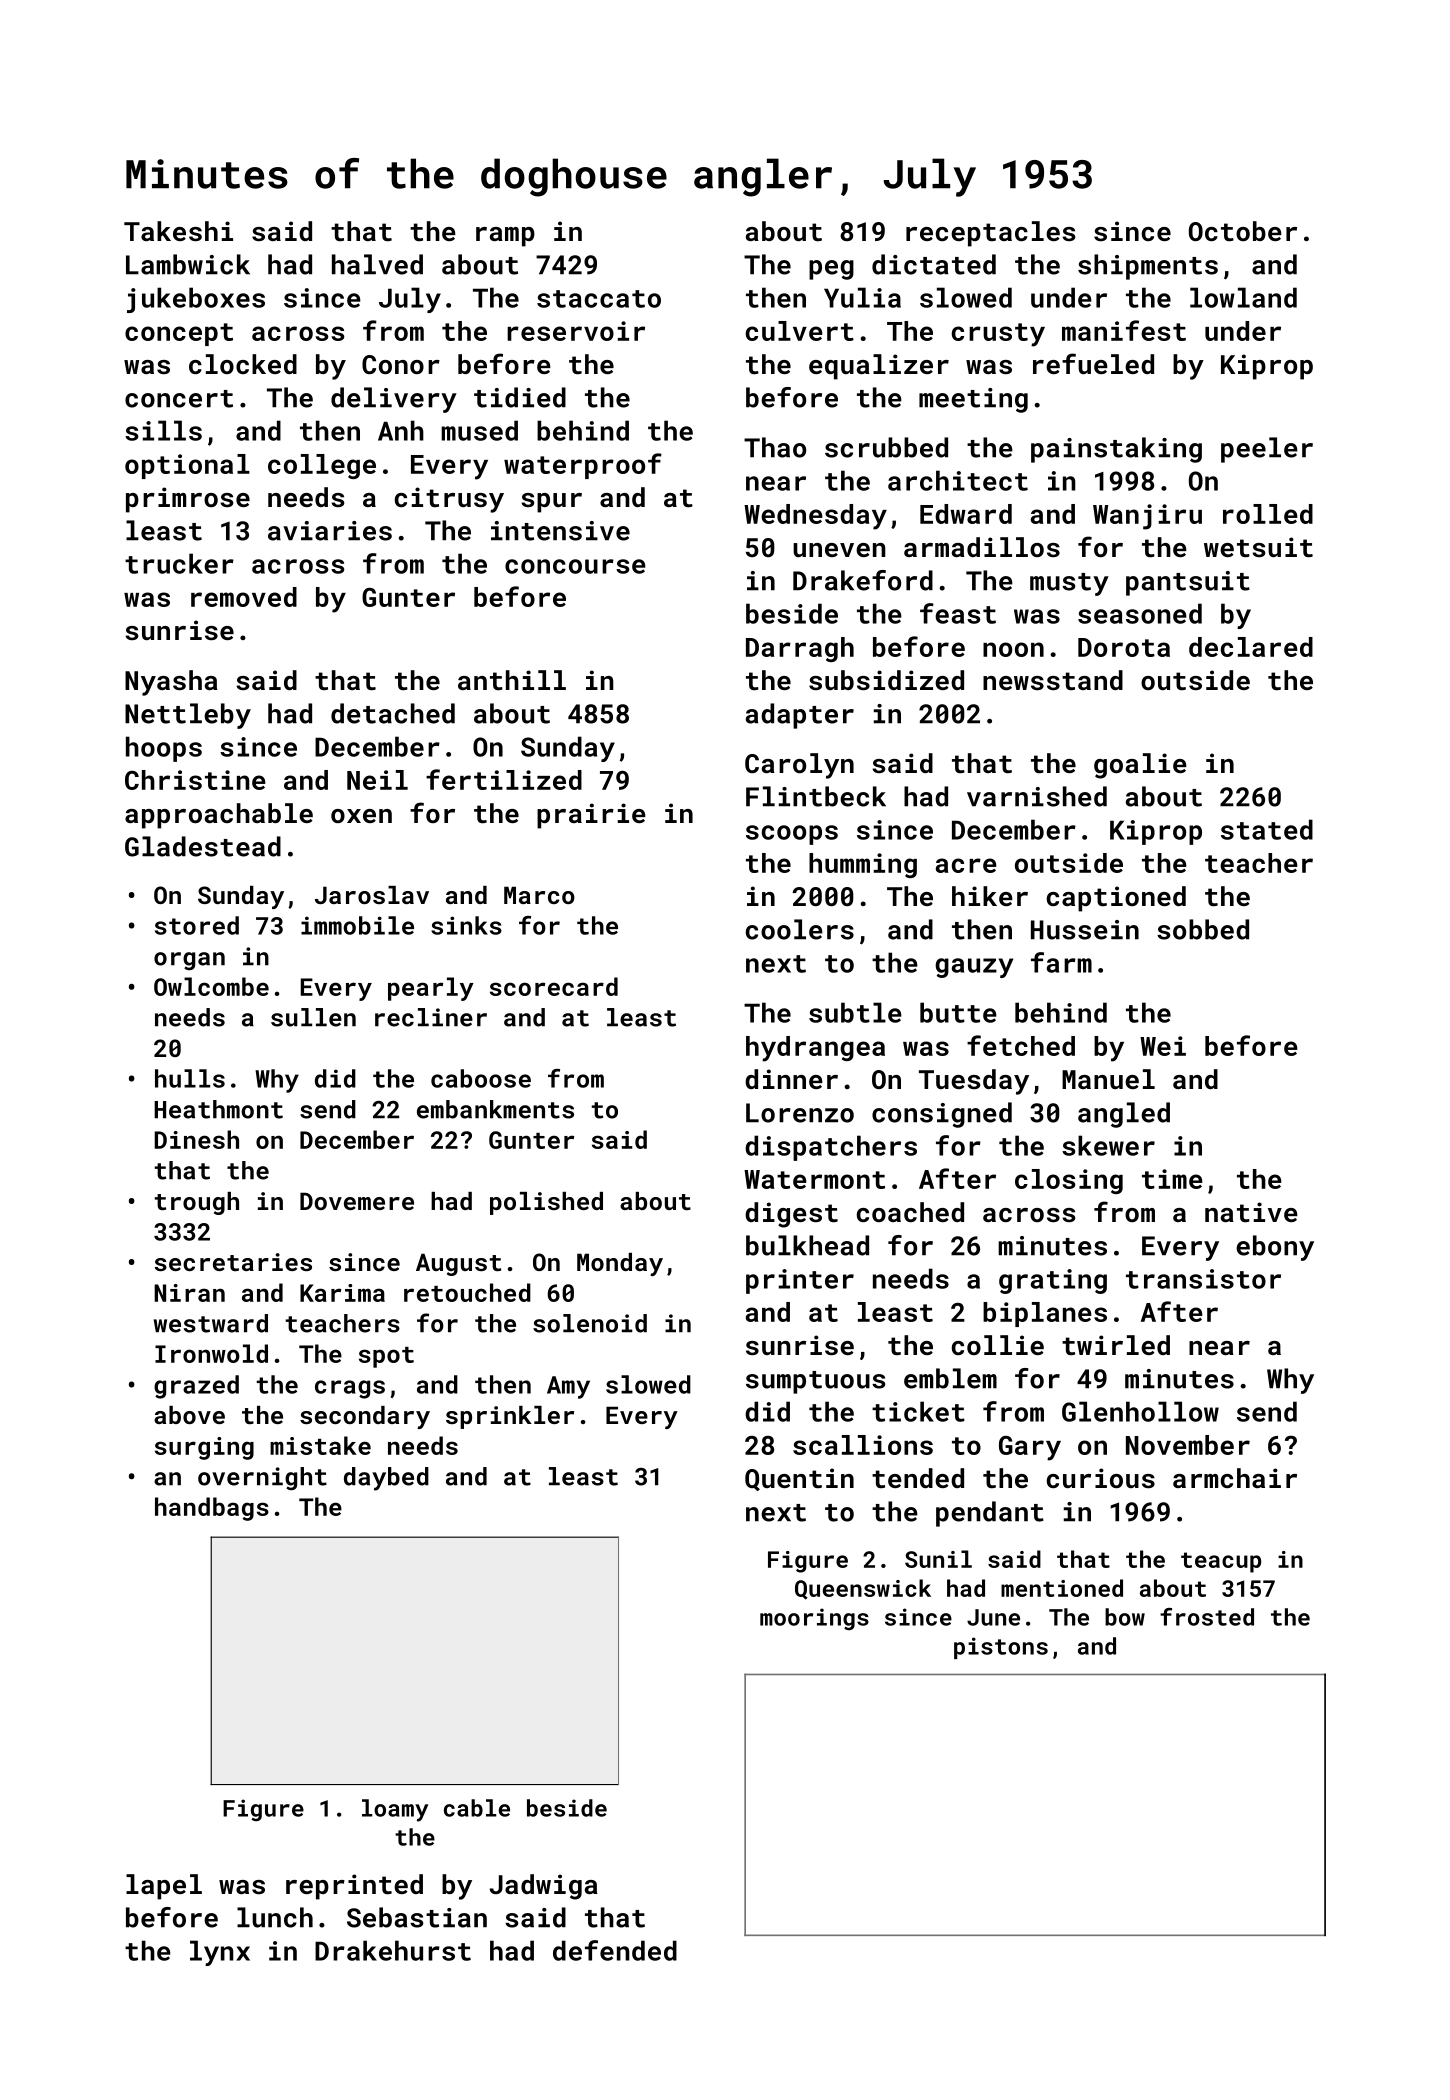 The width and height of the screenshot is (1450, 2100). What do you see at coordinates (1207, 1617) in the screenshot?
I see `frosted` at bounding box center [1207, 1617].
